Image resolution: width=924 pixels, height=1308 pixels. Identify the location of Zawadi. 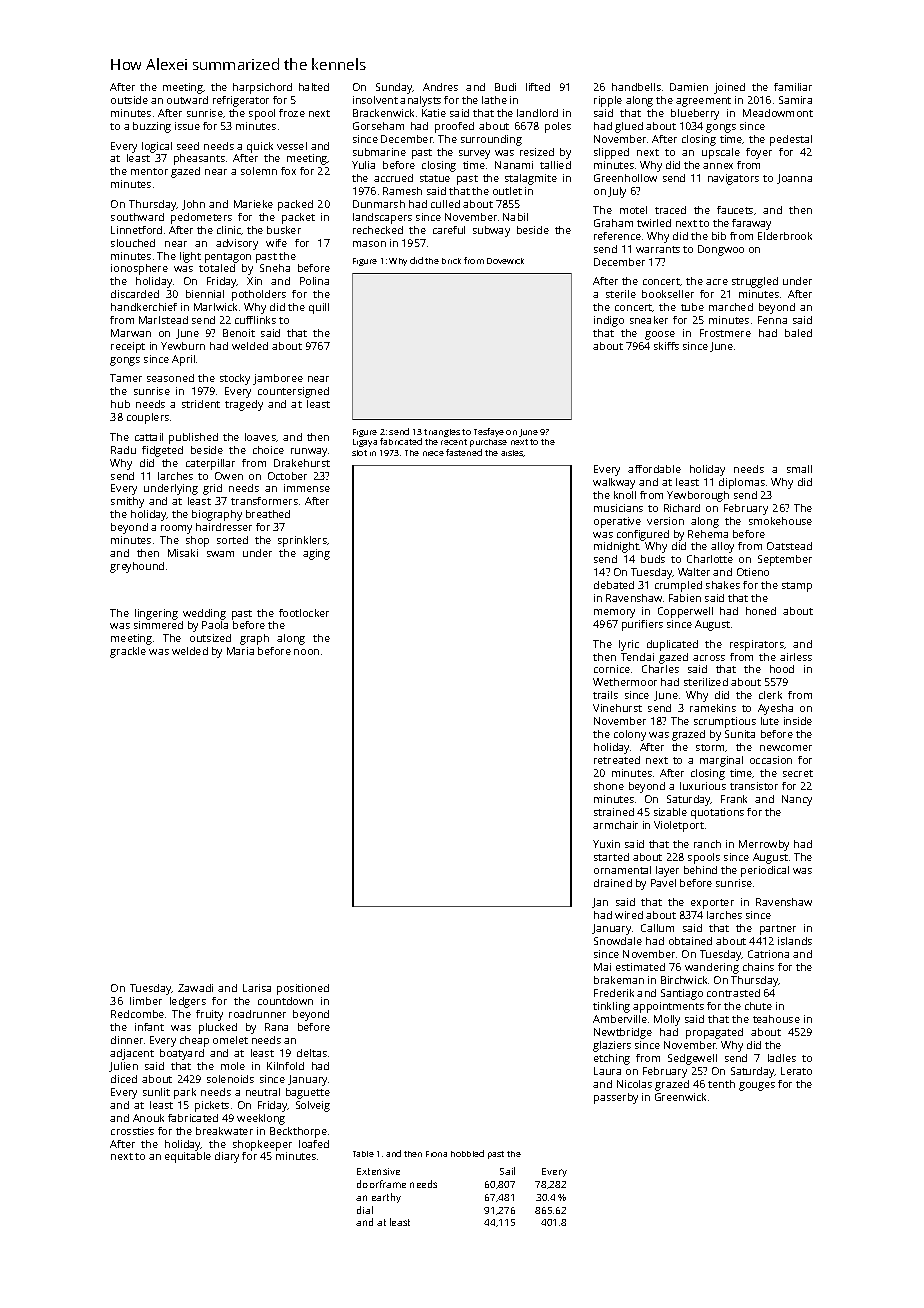
(195, 988).
